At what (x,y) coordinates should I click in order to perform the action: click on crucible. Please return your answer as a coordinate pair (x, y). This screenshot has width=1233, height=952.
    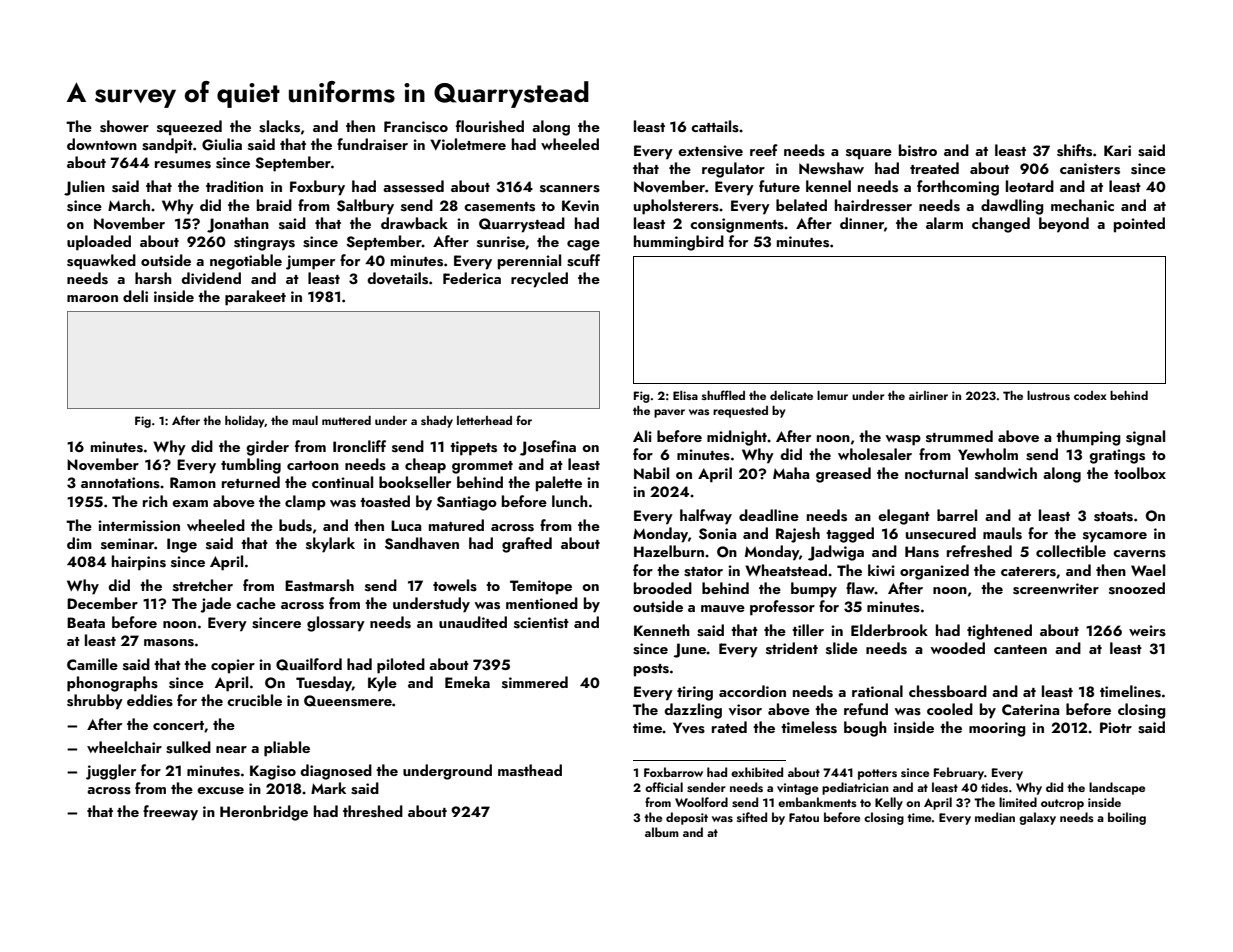
    Looking at the image, I should click on (254, 700).
